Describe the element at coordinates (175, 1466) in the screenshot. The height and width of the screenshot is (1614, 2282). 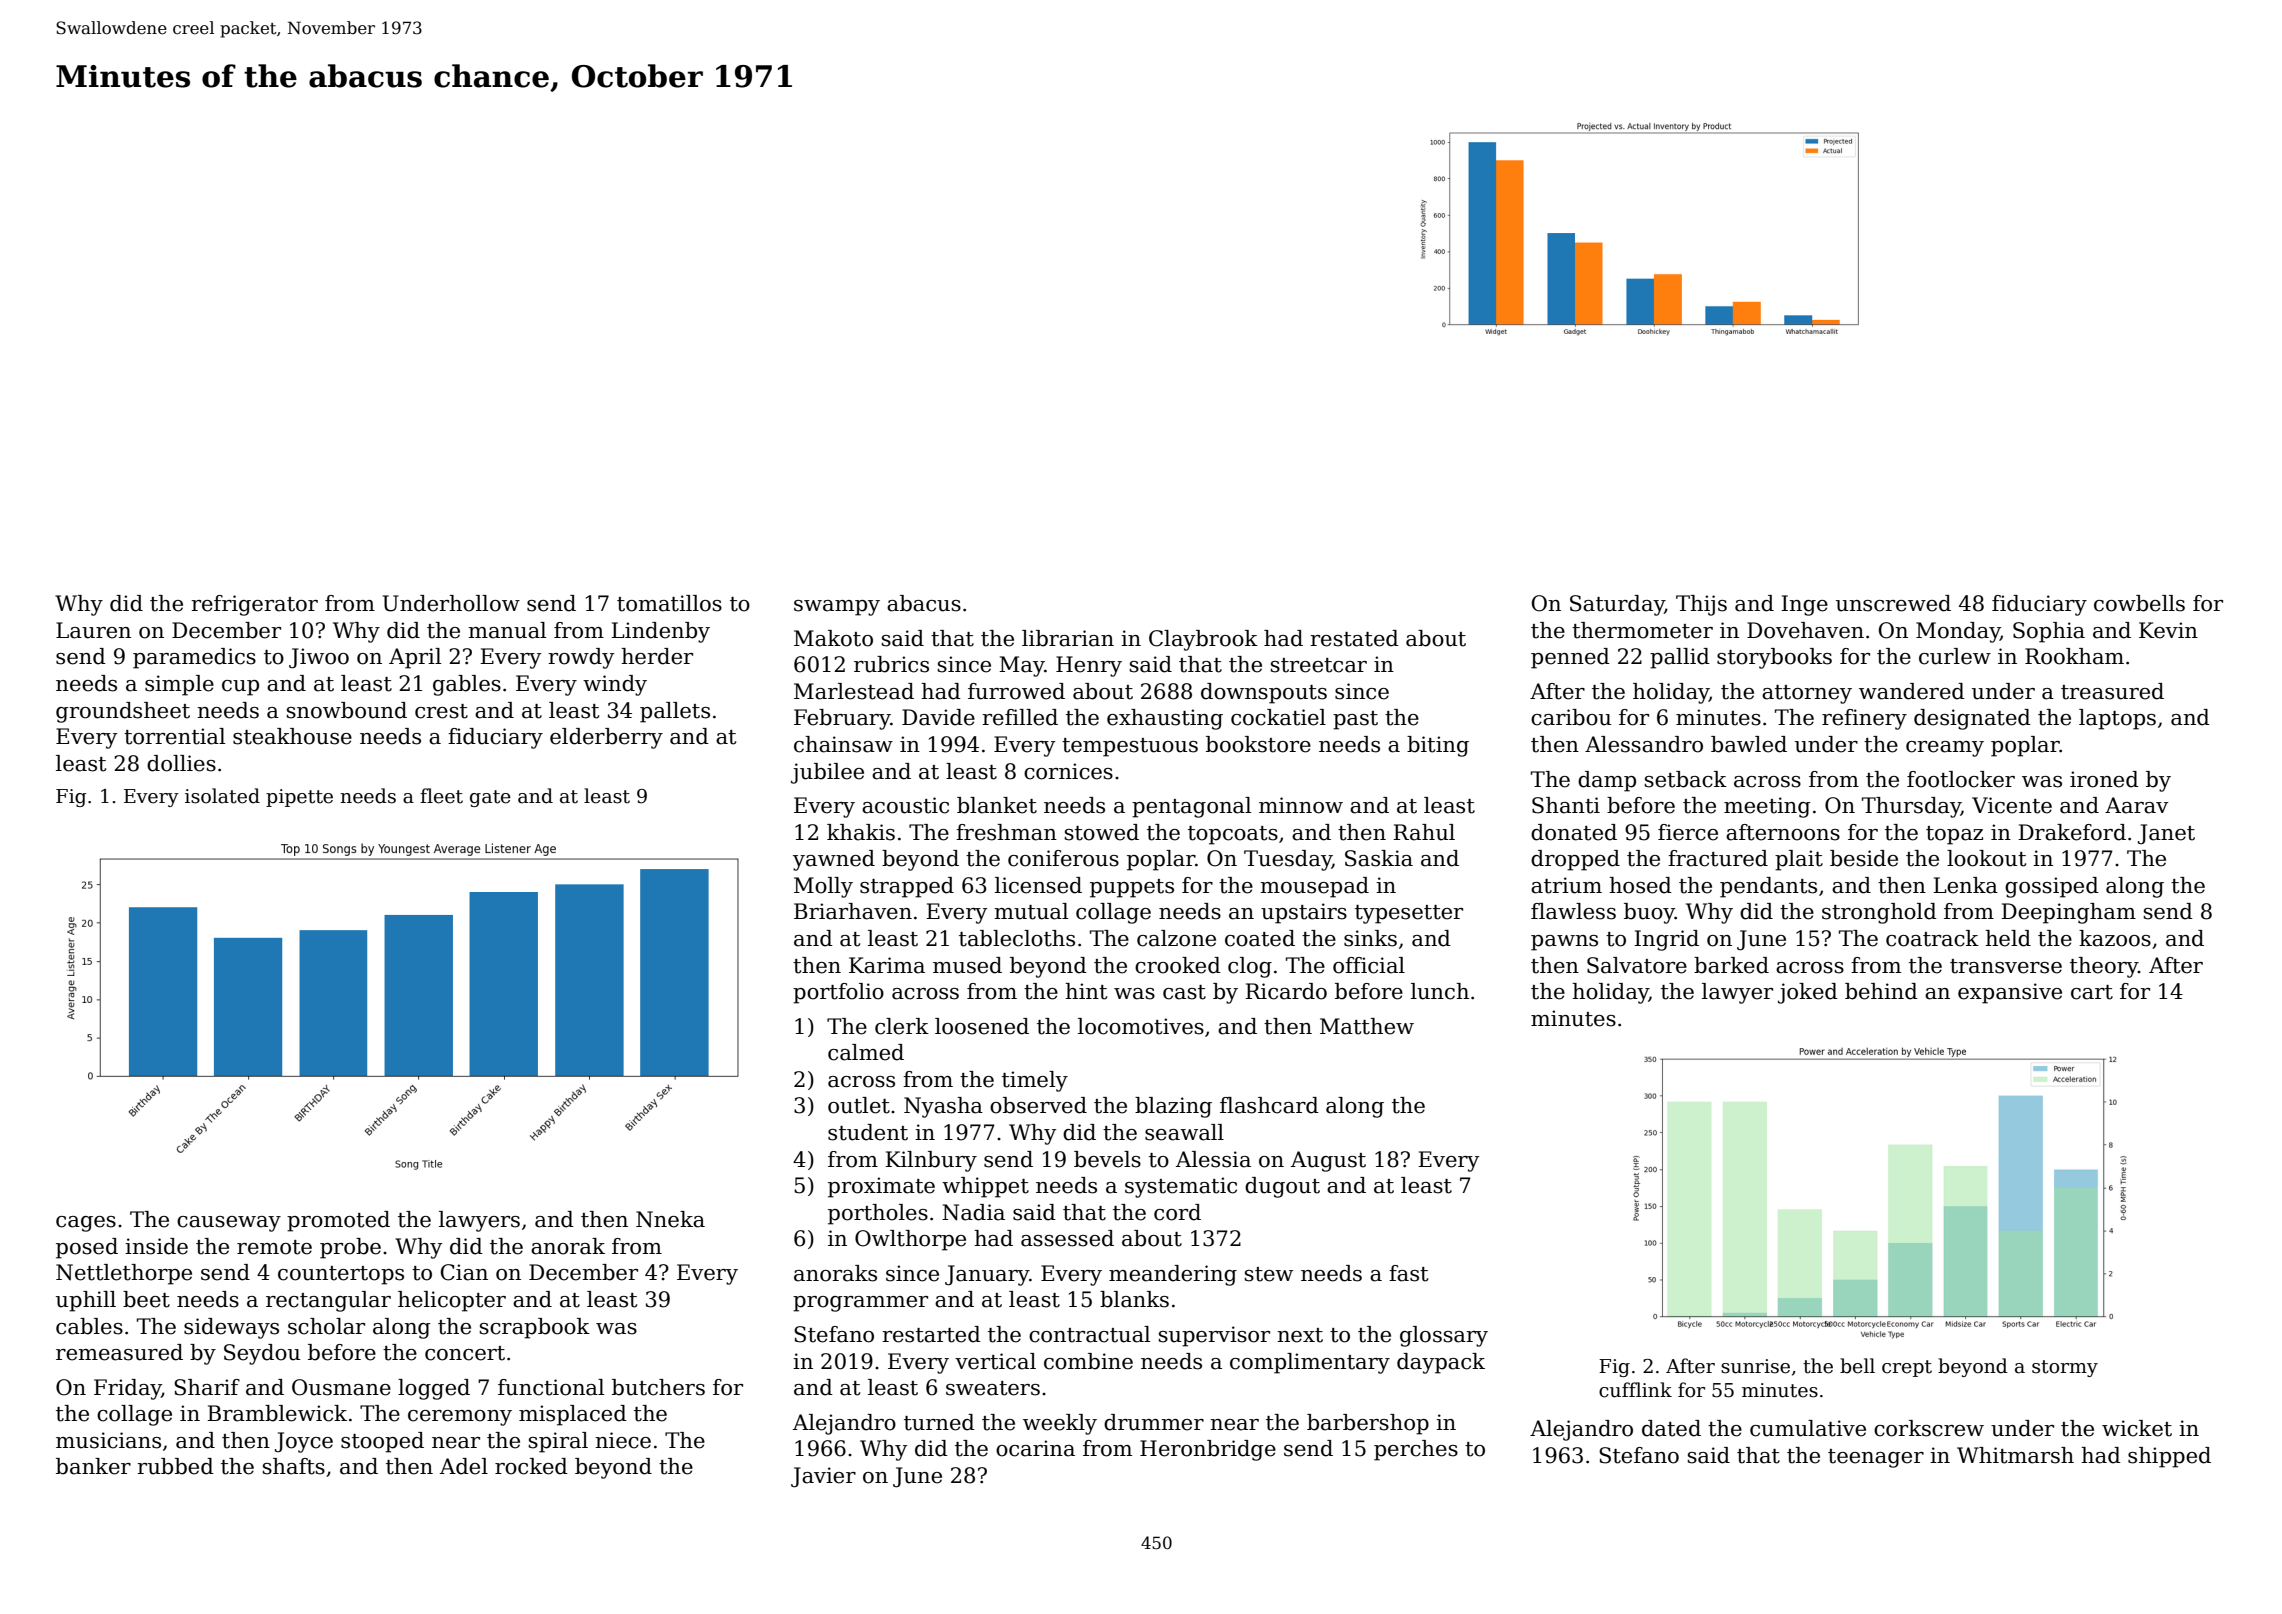
I see `rubbed` at that location.
